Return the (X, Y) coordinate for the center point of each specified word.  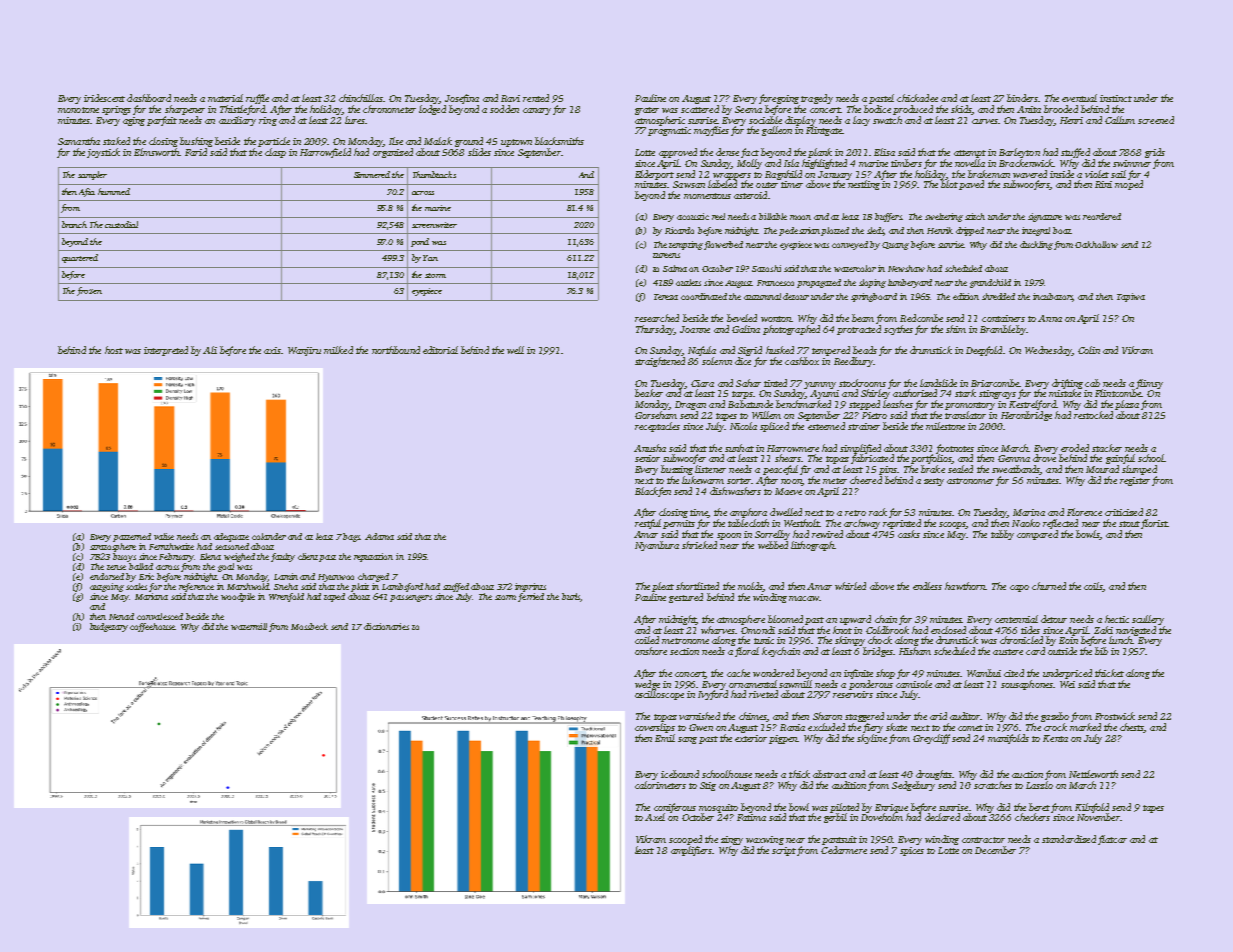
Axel (655, 817)
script (784, 851)
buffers (888, 217)
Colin (1089, 350)
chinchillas (361, 98)
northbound (396, 350)
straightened (660, 362)
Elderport (654, 175)
